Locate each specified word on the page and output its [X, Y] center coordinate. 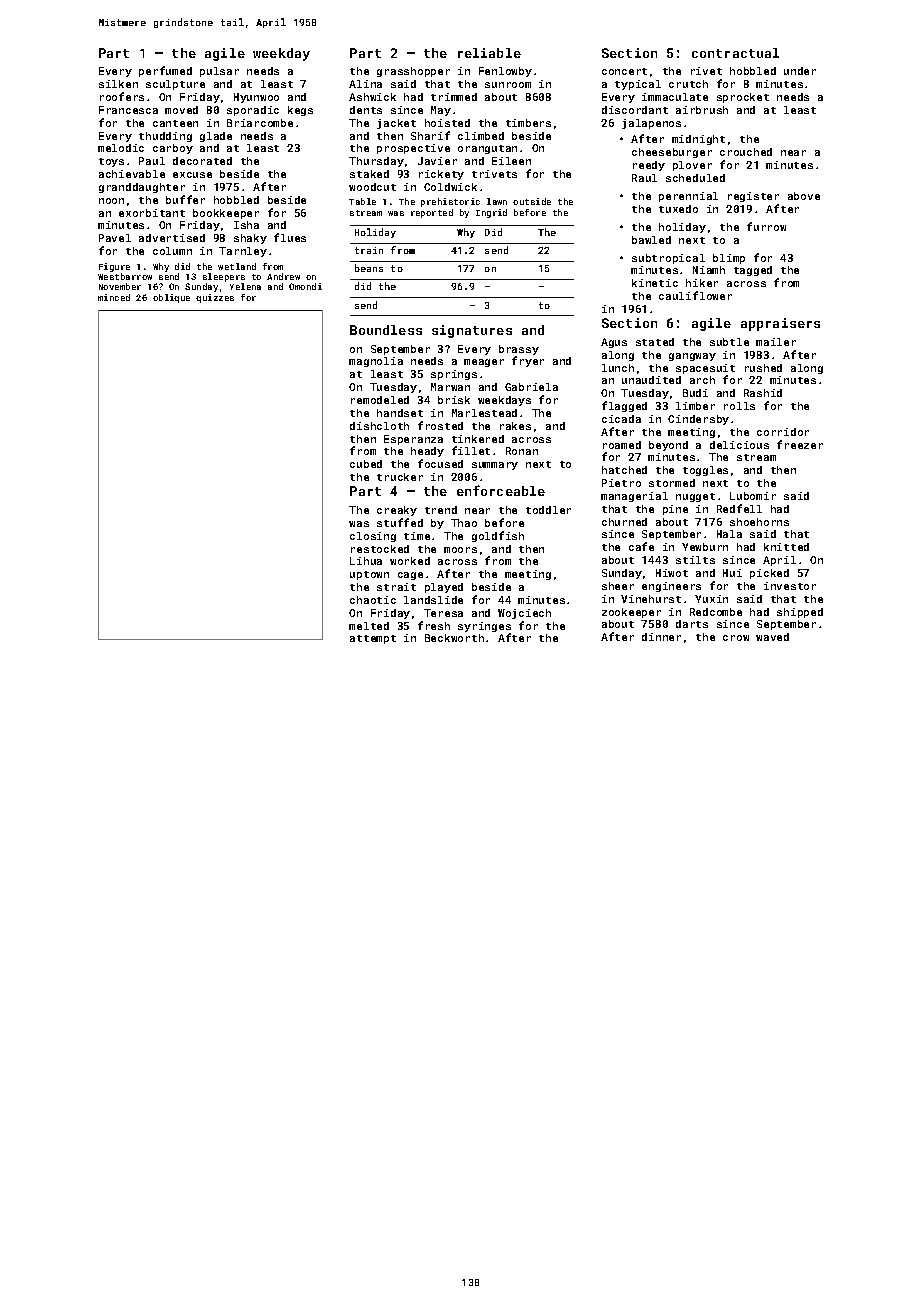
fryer [528, 361]
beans [369, 268]
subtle [729, 342]
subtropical [668, 259]
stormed [672, 483]
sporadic [253, 111]
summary [495, 466]
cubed [366, 464]
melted [369, 626]
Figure [114, 267]
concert [624, 71]
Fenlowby [505, 72]
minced [114, 297]
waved [772, 637]
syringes [484, 627]
